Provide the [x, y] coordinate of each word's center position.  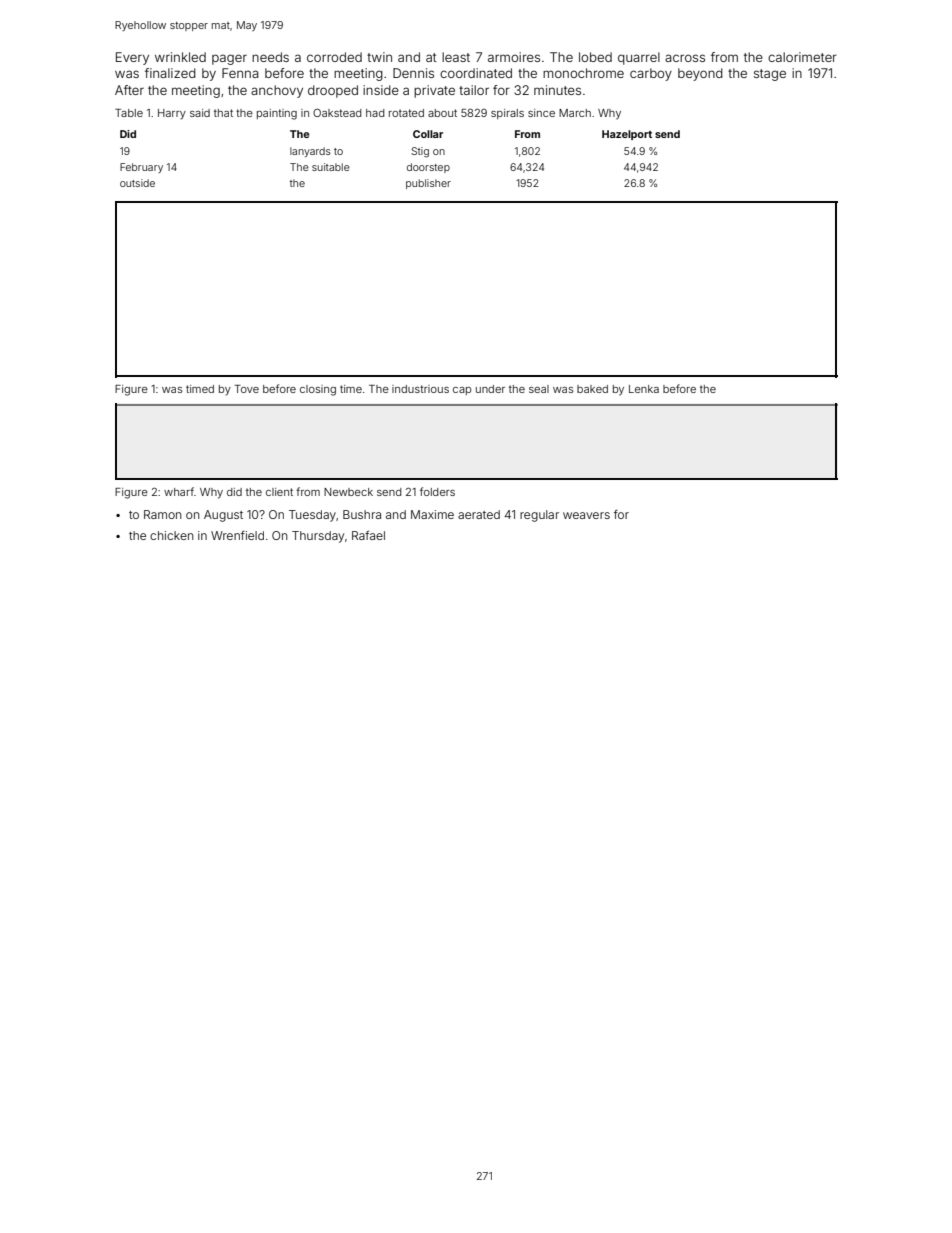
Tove [247, 389]
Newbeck [348, 492]
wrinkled [180, 57]
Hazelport [627, 135]
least [456, 57]
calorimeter [802, 57]
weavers [586, 515]
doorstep [428, 168]
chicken [171, 535]
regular [539, 516]
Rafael [368, 535]
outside [137, 183]
